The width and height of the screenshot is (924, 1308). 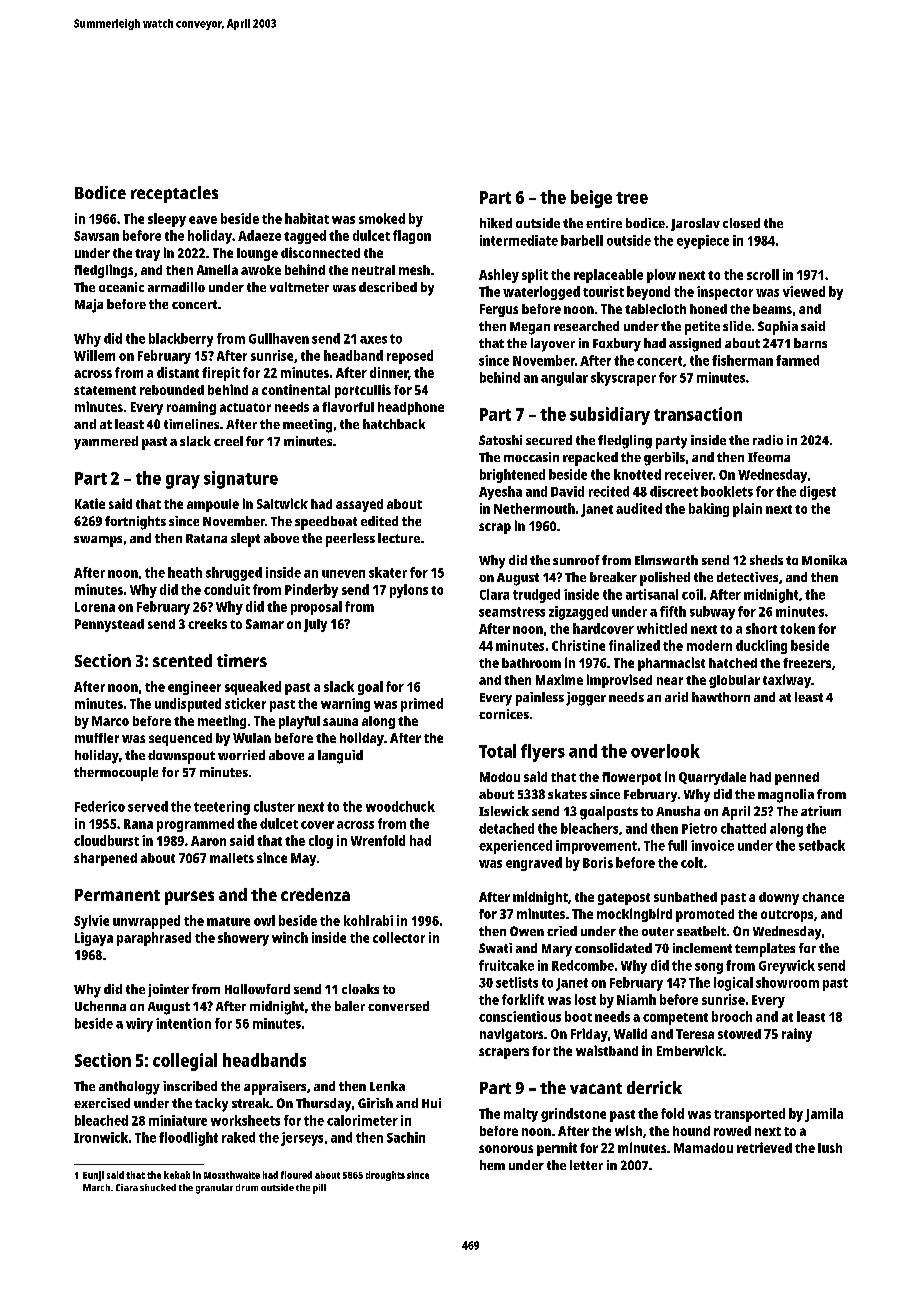 What do you see at coordinates (221, 374) in the screenshot?
I see `firepit` at bounding box center [221, 374].
